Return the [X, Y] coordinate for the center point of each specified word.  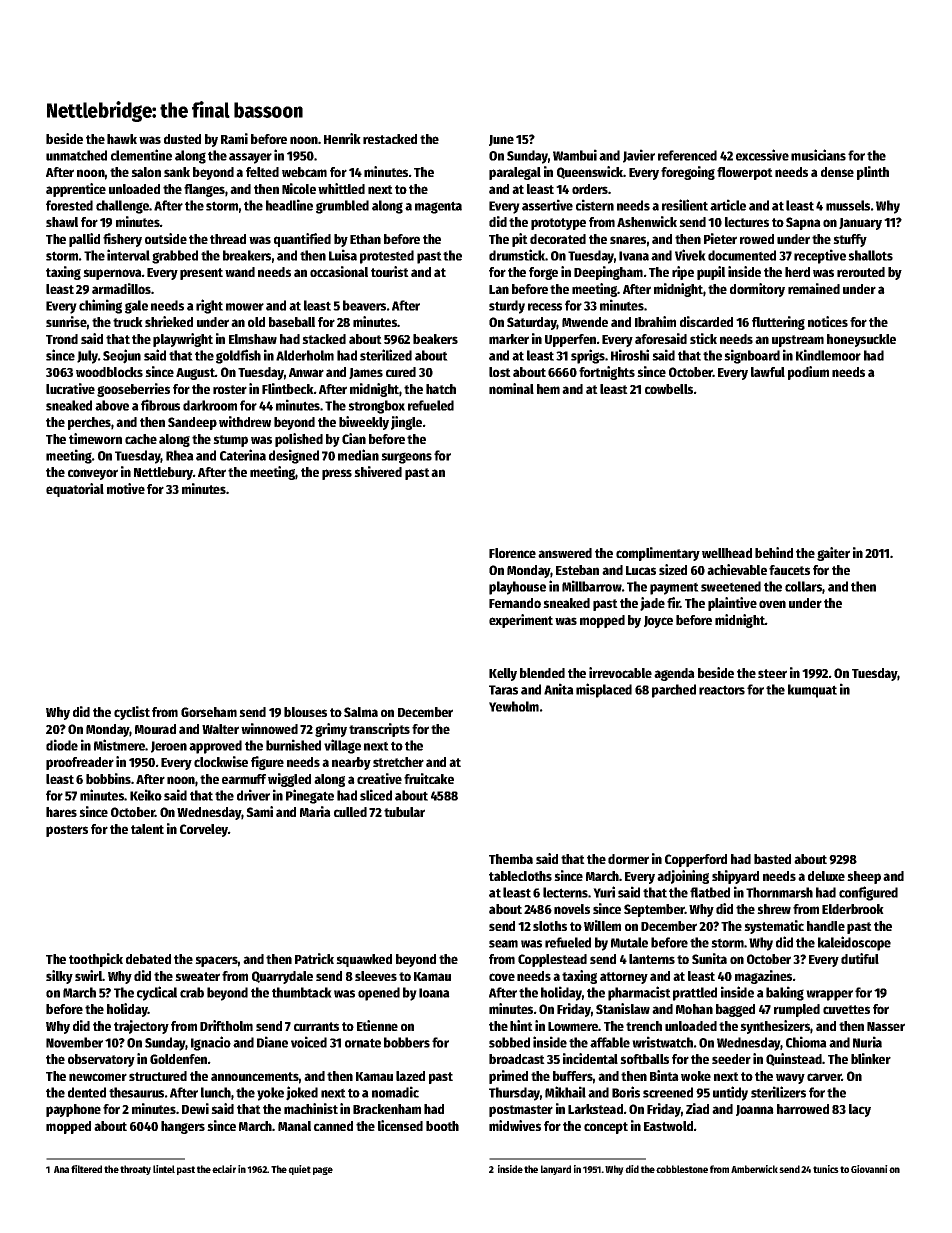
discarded [706, 321]
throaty [135, 1170]
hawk [122, 139]
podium [808, 373]
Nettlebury [163, 473]
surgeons [406, 458]
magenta [438, 207]
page [323, 1171]
